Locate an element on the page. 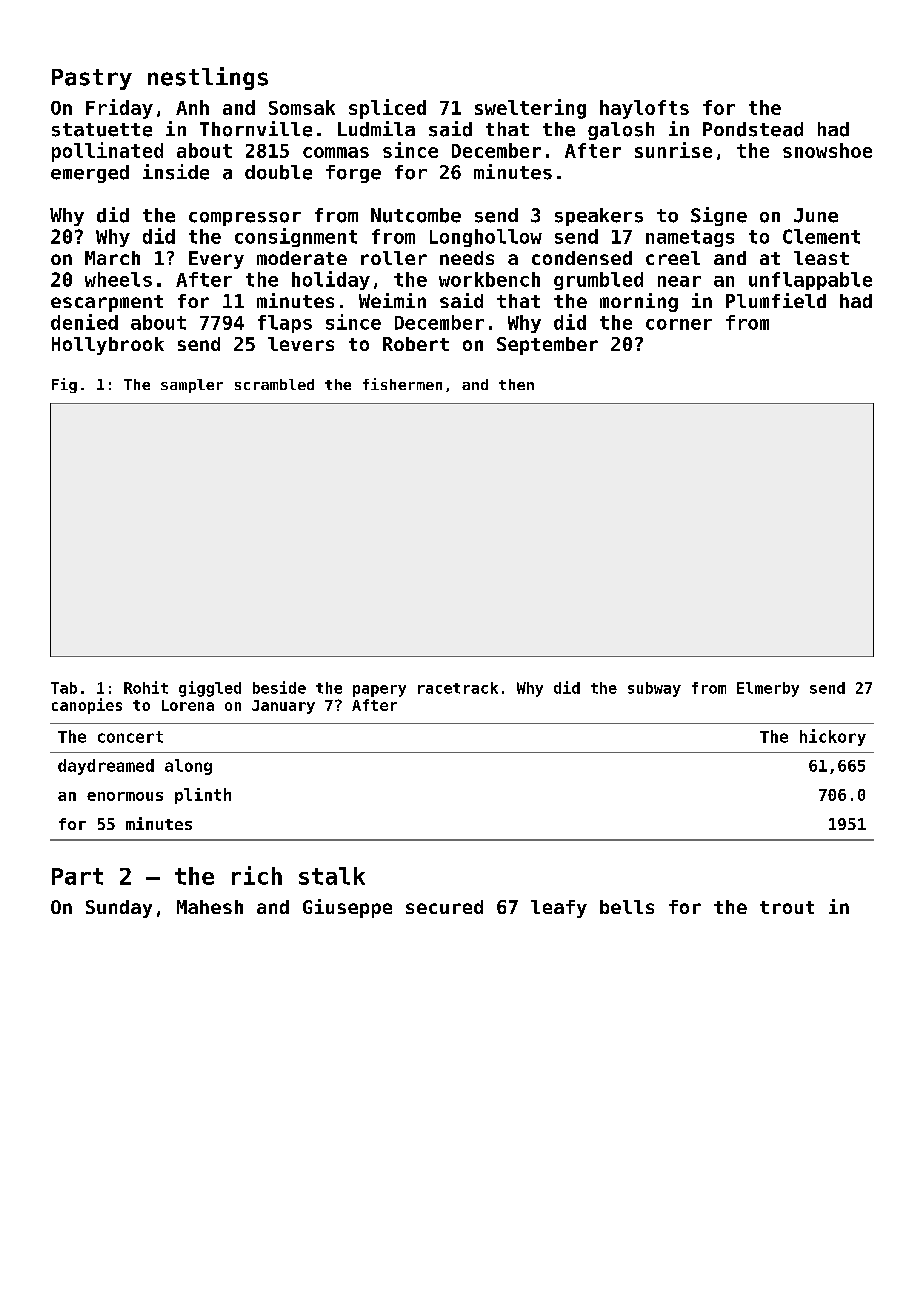 This document has height=1314, width=924. sunrise is located at coordinates (673, 150).
